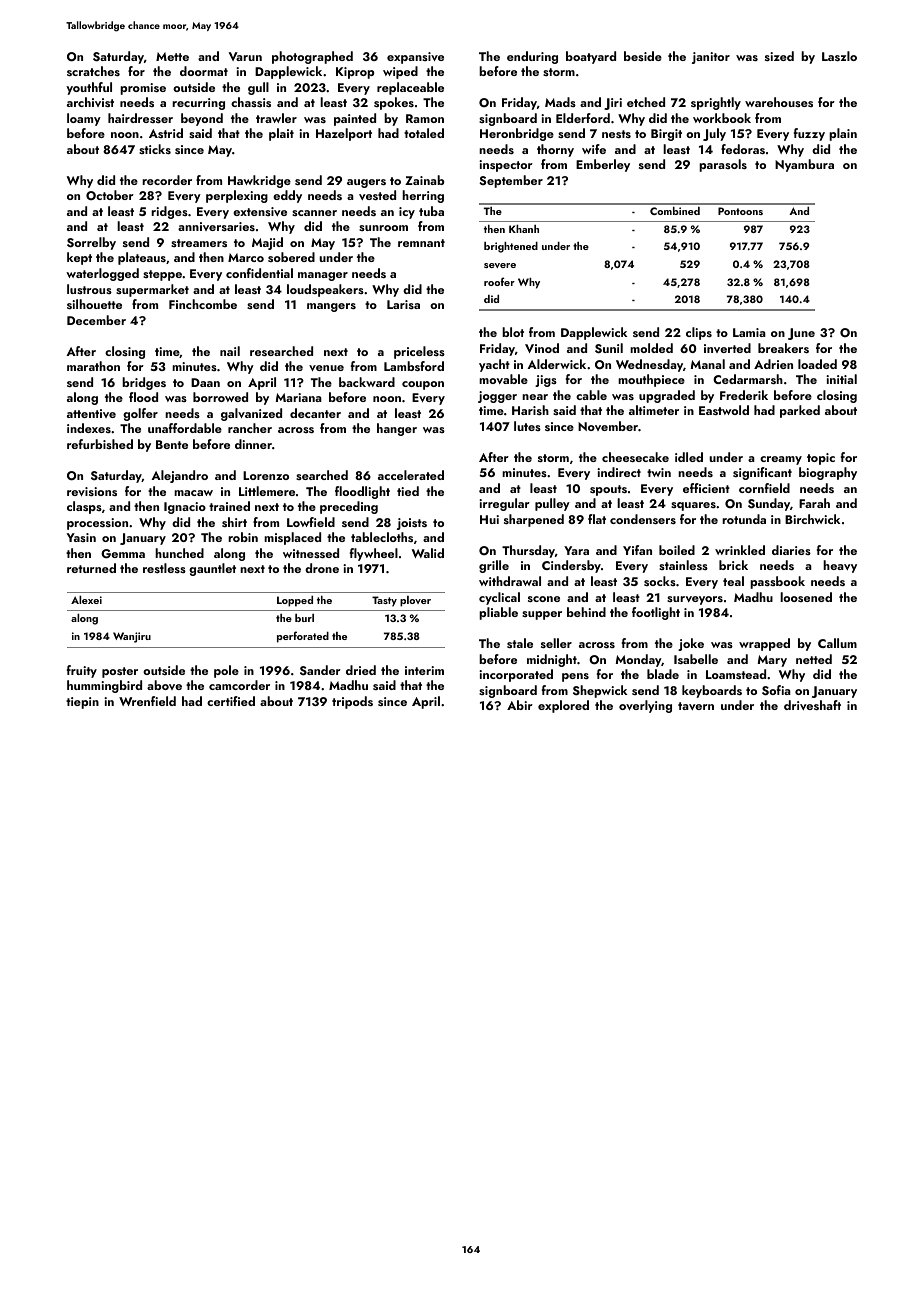  Describe the element at coordinates (394, 103) in the image. I see `spokes` at that location.
